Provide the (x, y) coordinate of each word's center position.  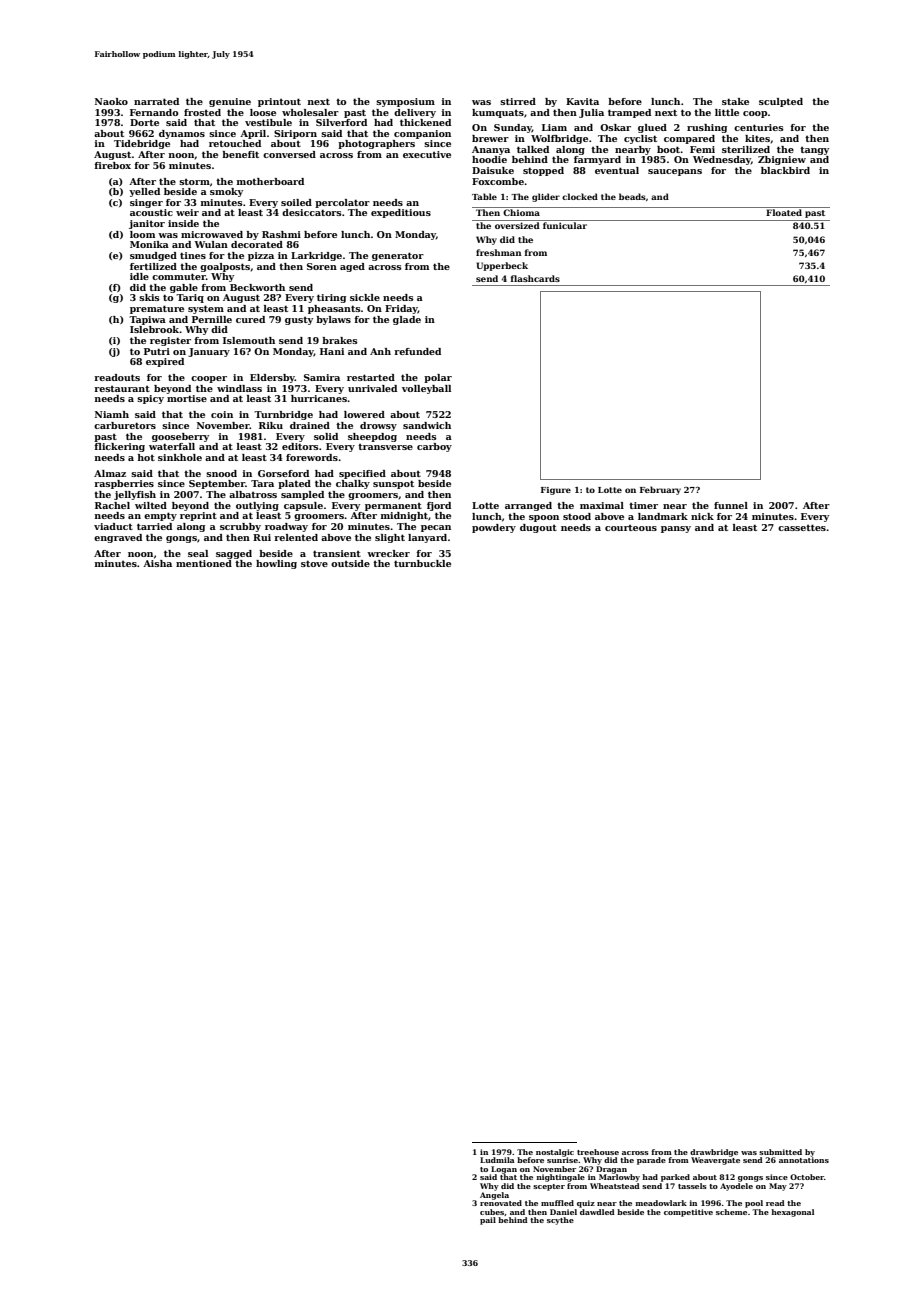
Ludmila (497, 1160)
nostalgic (555, 1153)
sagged (234, 554)
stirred (518, 101)
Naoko (111, 101)
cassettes (802, 527)
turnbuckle (422, 563)
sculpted (781, 102)
